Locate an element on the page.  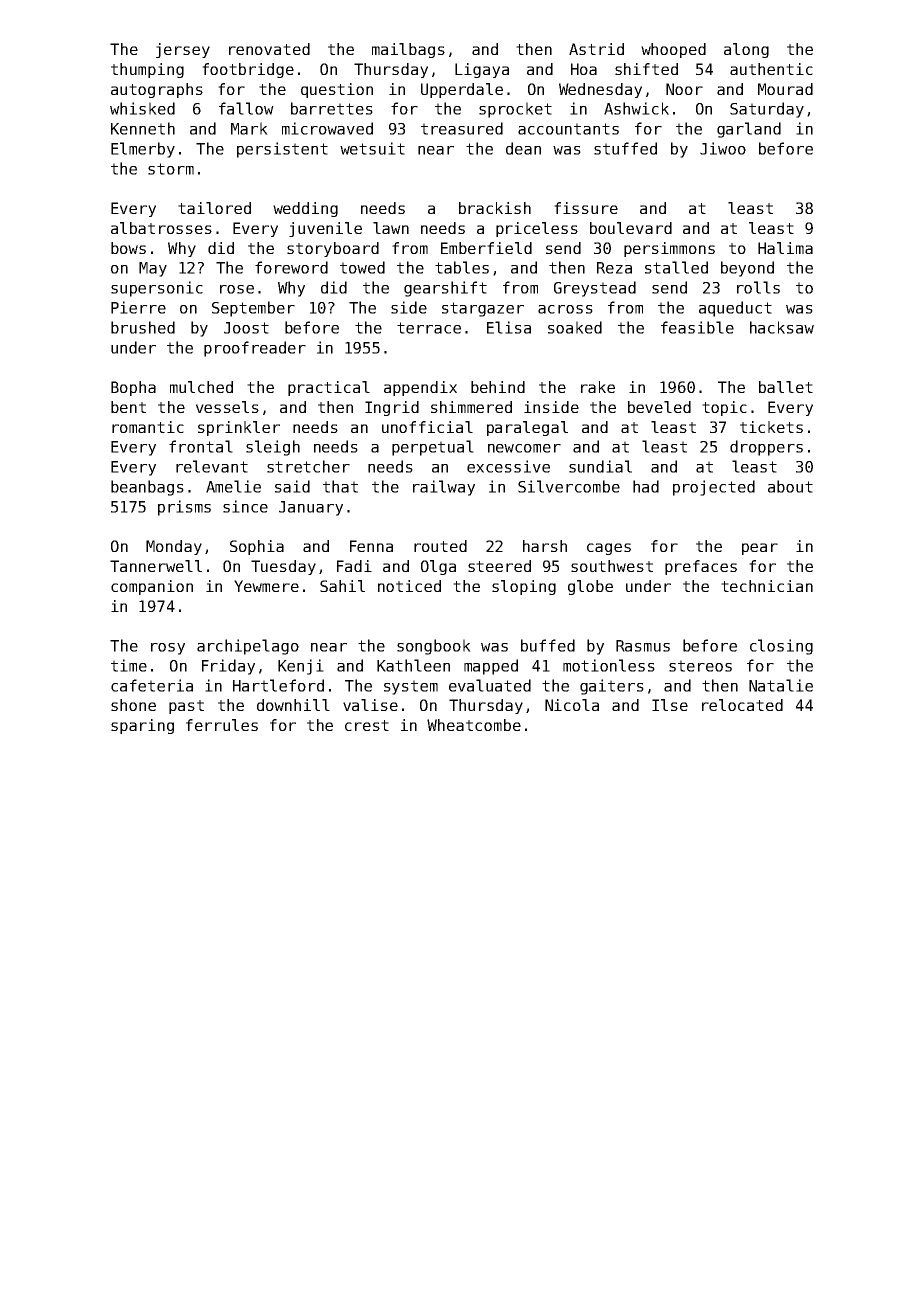
stalled is located at coordinates (676, 267).
